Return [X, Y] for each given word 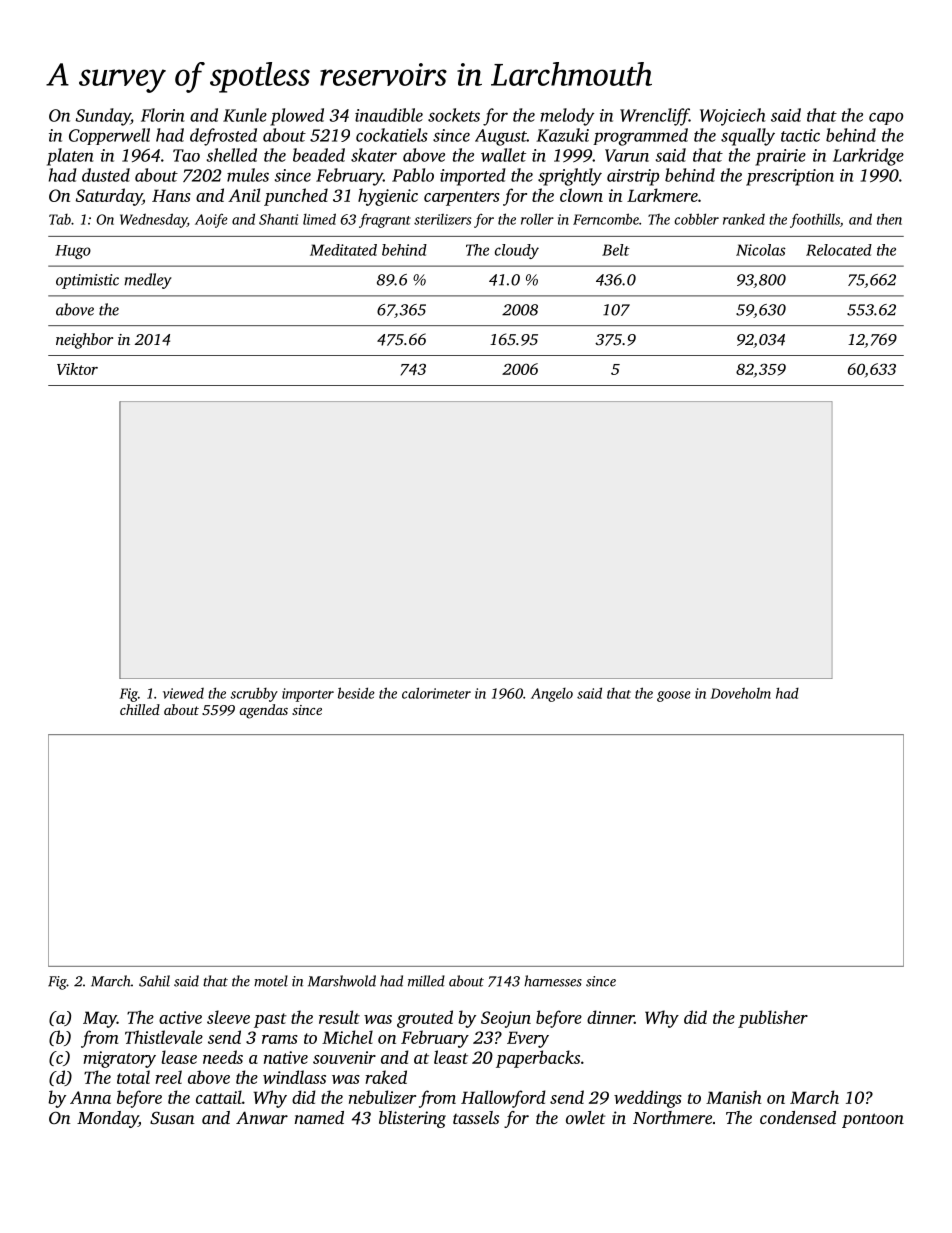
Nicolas [761, 250]
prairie [780, 157]
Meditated [343, 250]
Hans [171, 195]
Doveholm [741, 693]
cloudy [517, 251]
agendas [263, 711]
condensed [798, 1117]
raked [386, 1077]
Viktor [77, 369]
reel [169, 1077]
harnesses [553, 981]
